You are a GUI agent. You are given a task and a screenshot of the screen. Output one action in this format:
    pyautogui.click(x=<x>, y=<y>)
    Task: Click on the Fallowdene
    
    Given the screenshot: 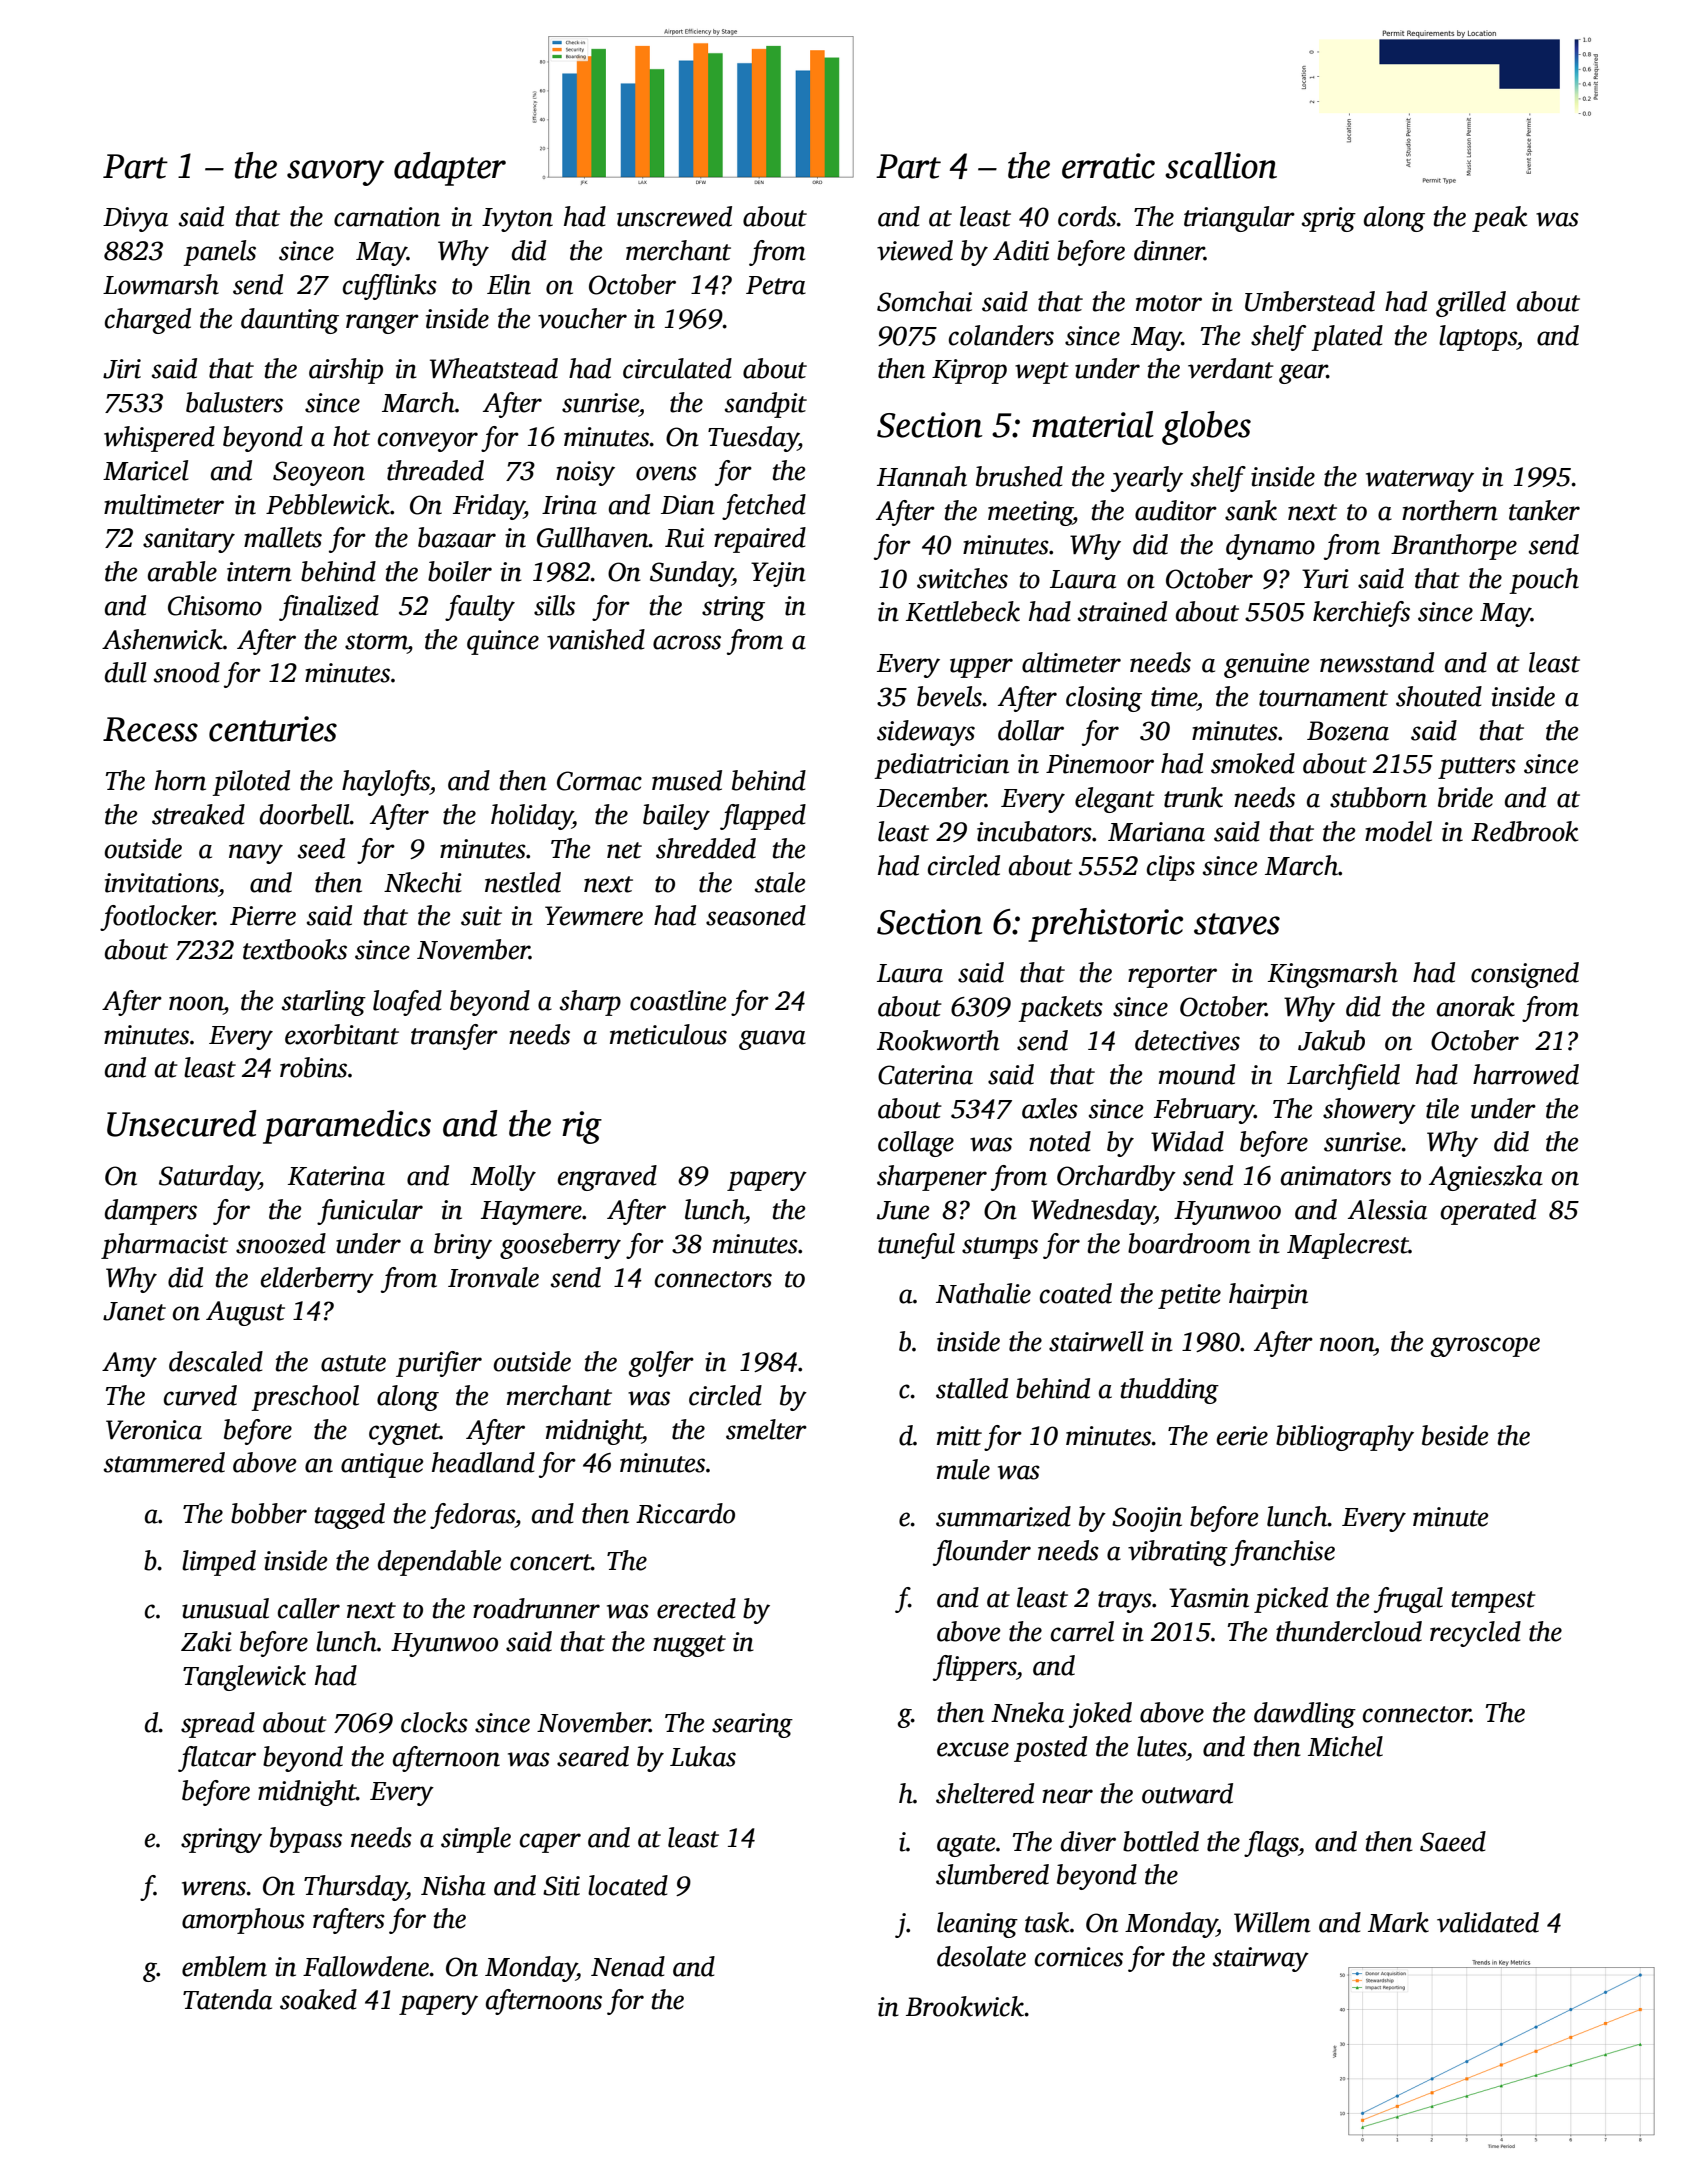 What is the action you would take?
    pyautogui.click(x=366, y=1966)
